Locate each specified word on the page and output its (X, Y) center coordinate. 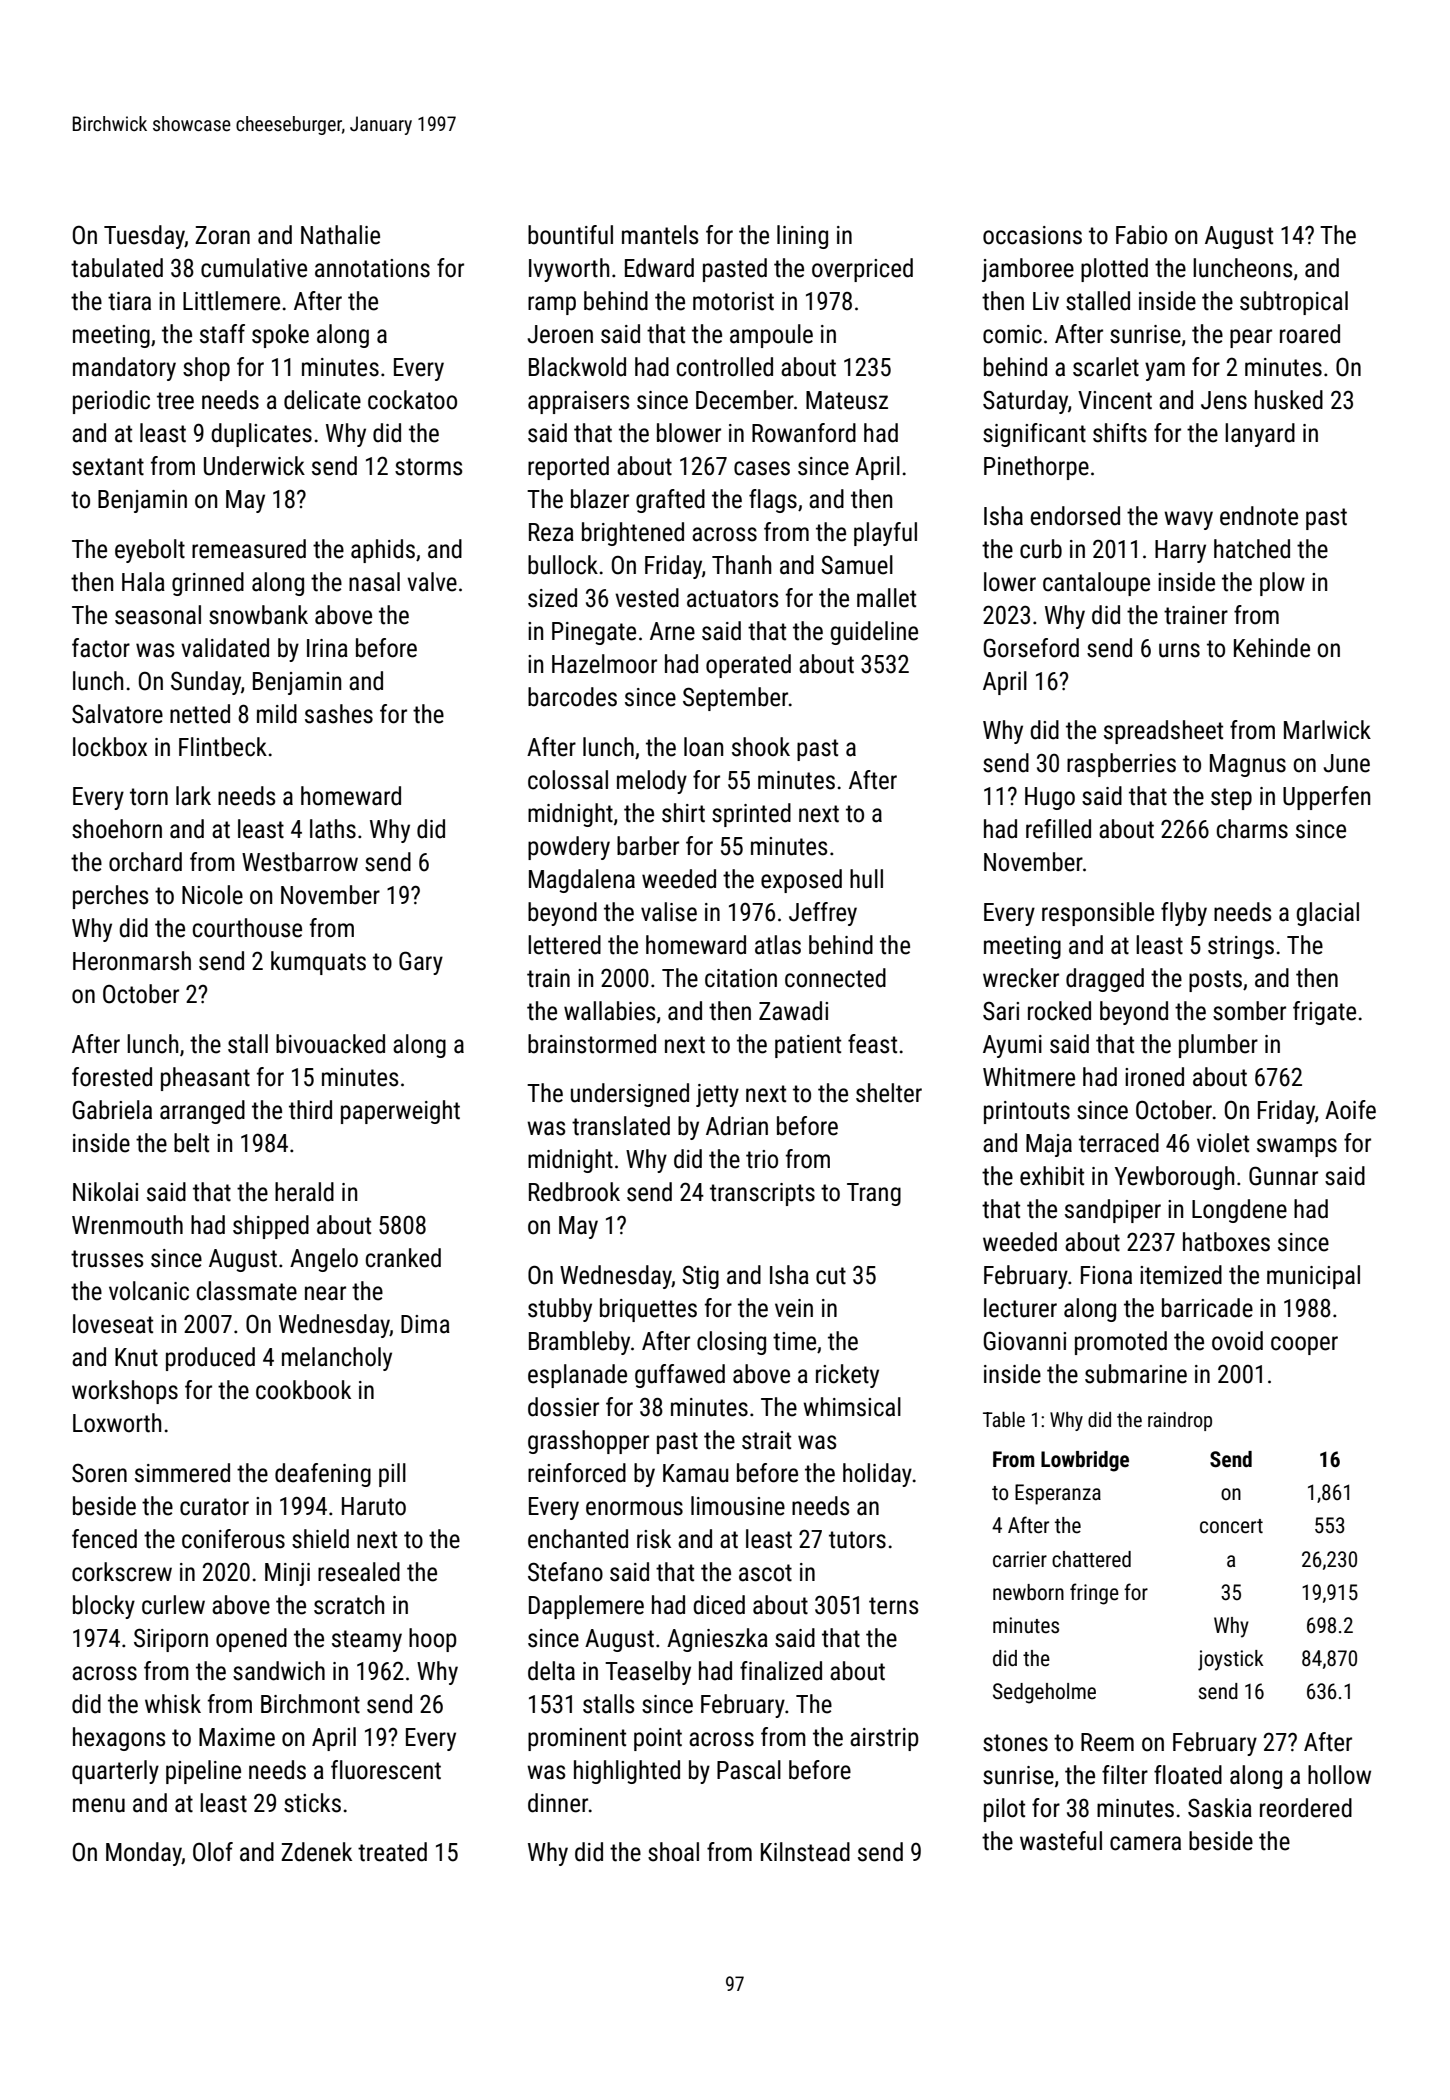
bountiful (570, 235)
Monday (144, 1854)
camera (1145, 1843)
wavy (1188, 520)
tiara (129, 301)
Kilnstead (805, 1852)
